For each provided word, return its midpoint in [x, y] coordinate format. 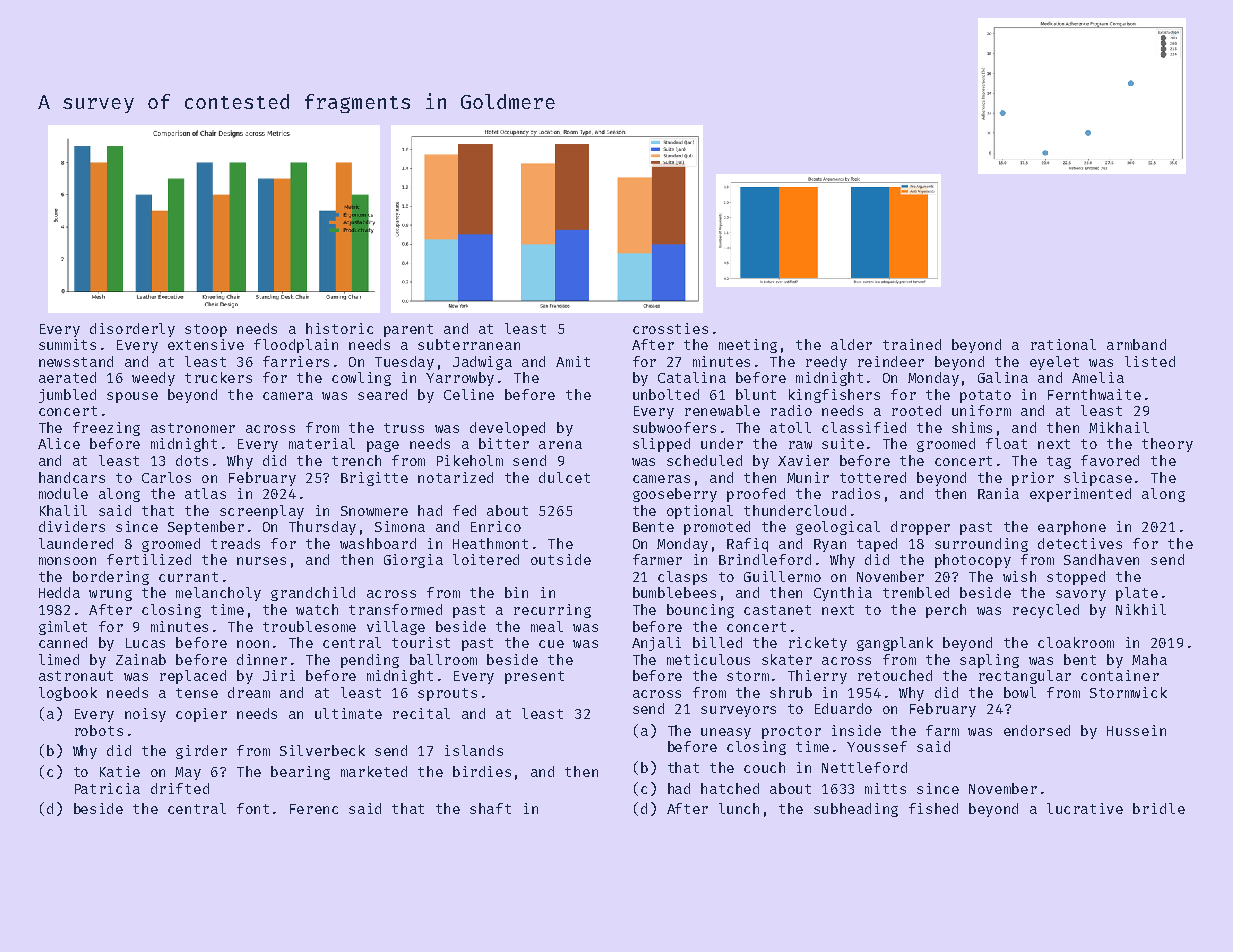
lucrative [1085, 808]
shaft [490, 808]
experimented [1080, 495]
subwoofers [674, 427]
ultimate [348, 713]
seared [382, 394]
